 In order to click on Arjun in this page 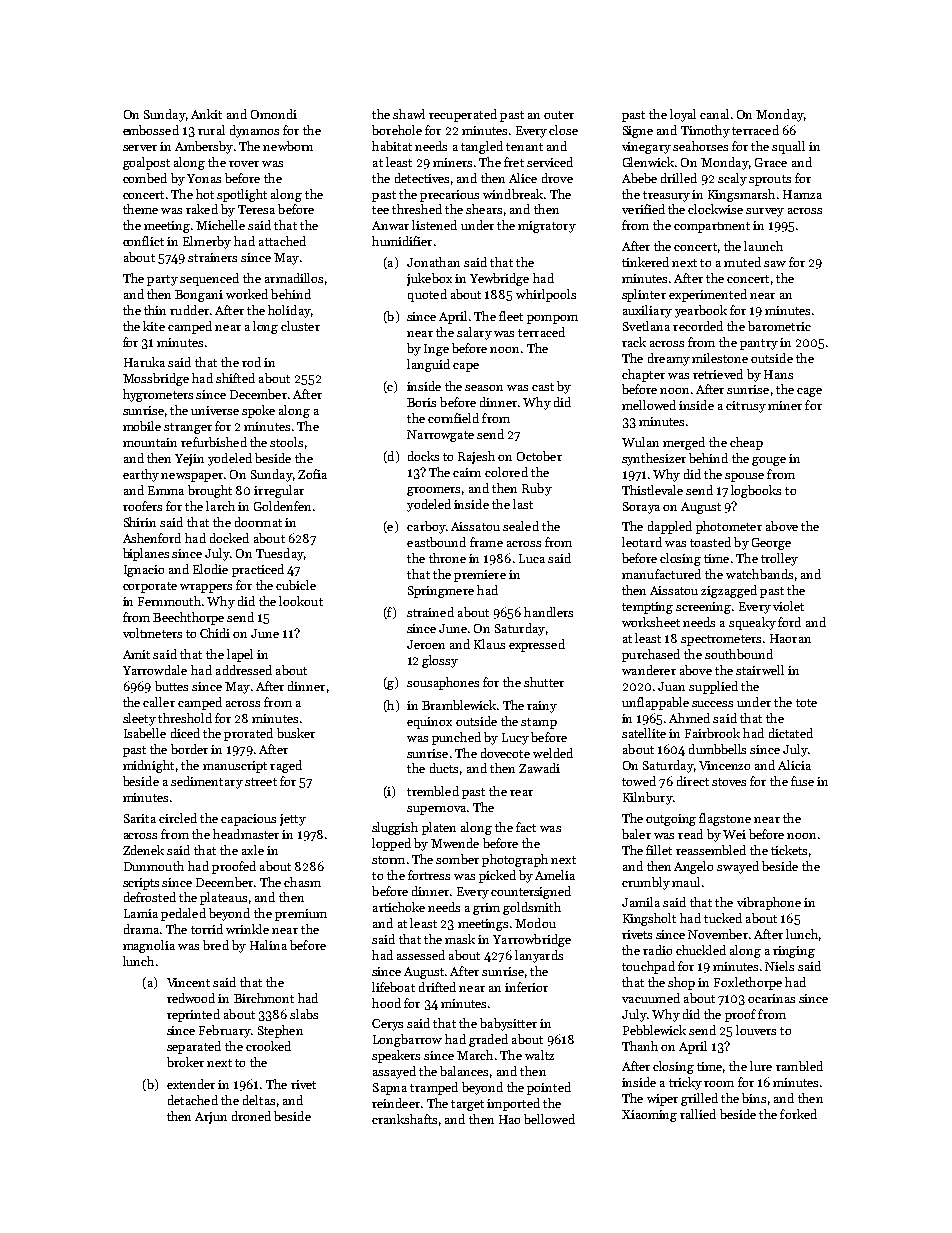, I will do `click(211, 1118)`.
